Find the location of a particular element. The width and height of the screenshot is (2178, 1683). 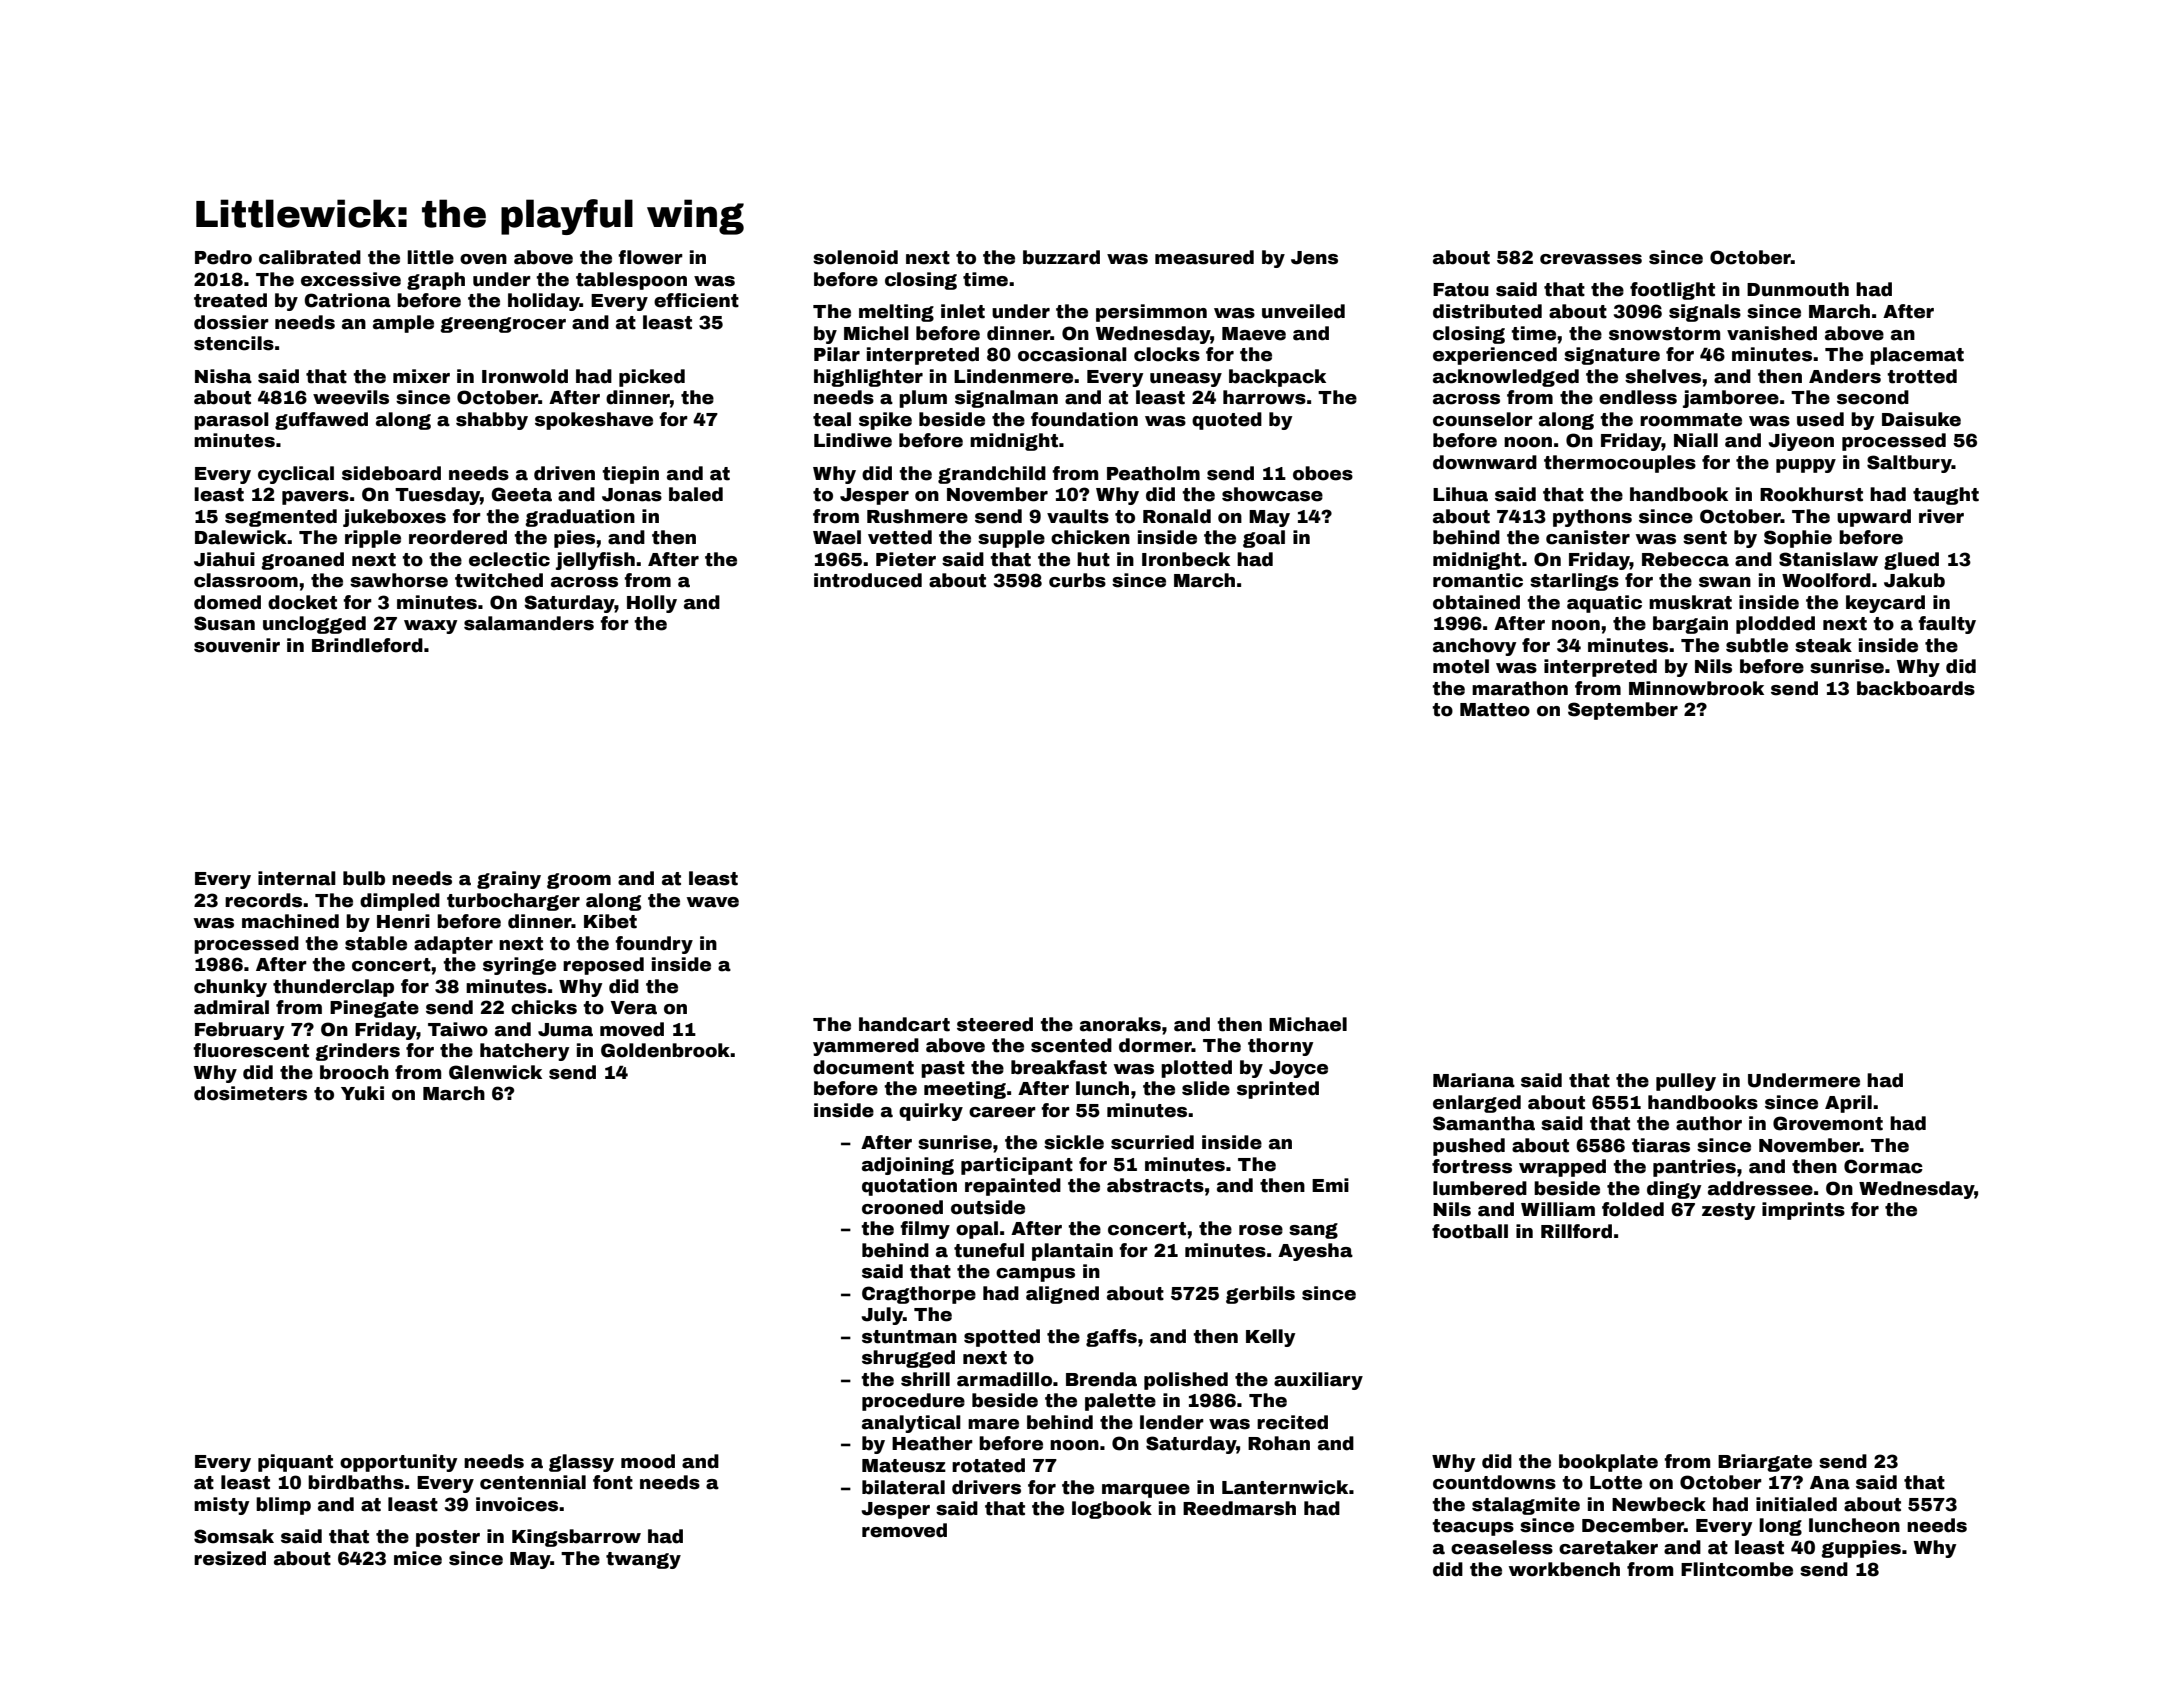

opportunity is located at coordinates (398, 1463).
